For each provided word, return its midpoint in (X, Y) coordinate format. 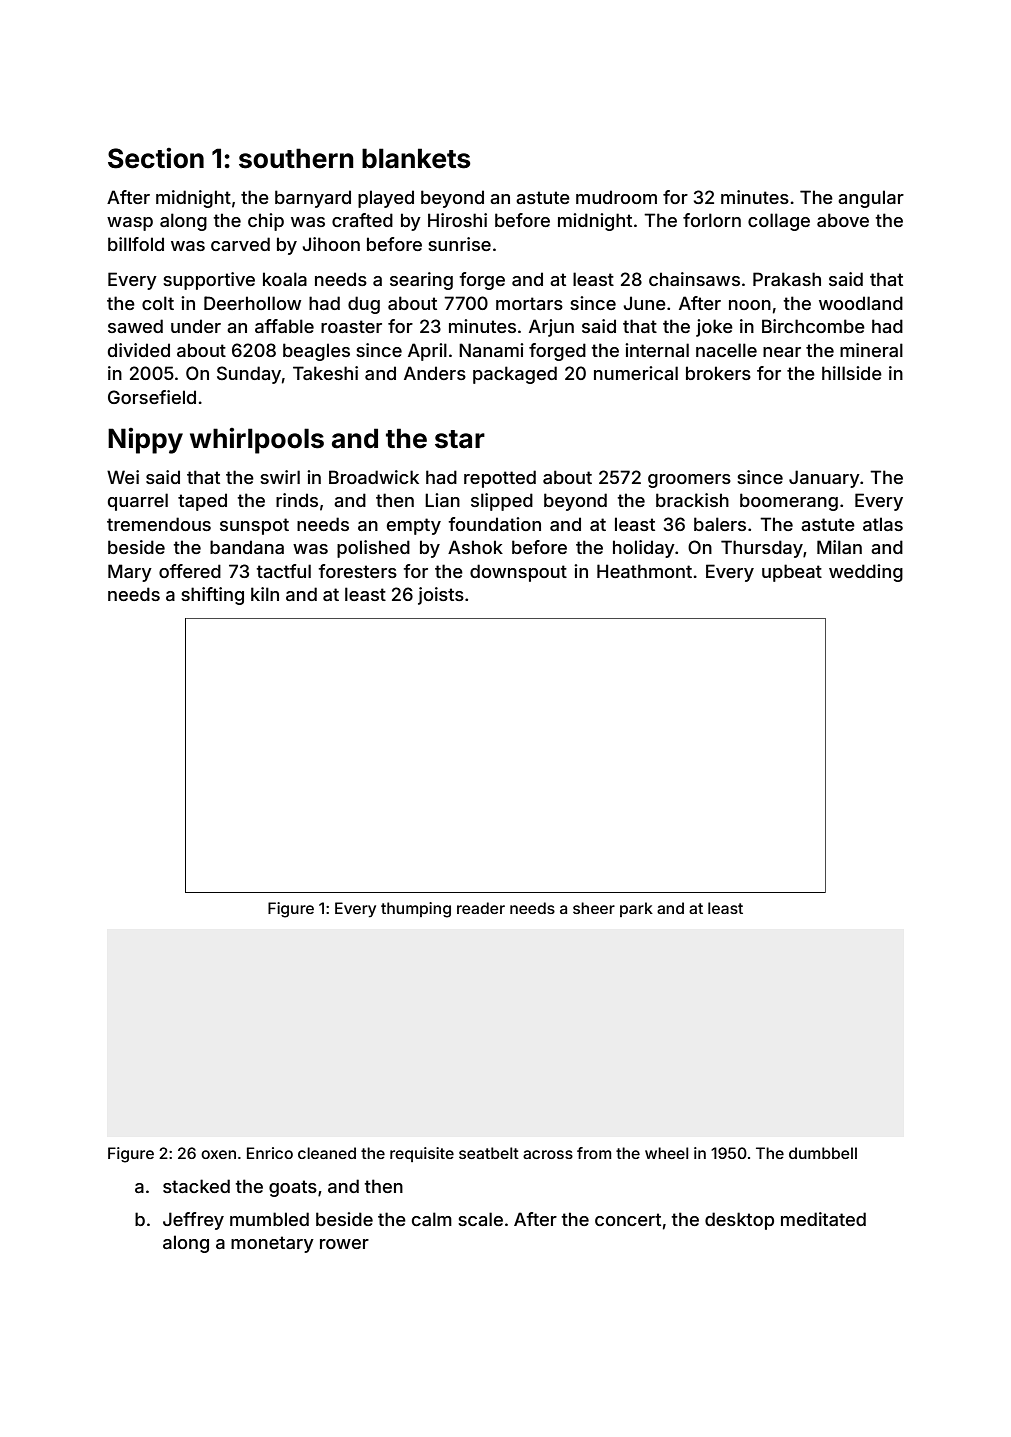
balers (720, 524)
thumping (416, 910)
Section (156, 158)
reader (481, 908)
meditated (823, 1219)
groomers (689, 481)
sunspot (254, 526)
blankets (416, 158)
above (843, 220)
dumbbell (823, 1153)
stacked (196, 1186)
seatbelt (489, 1153)
